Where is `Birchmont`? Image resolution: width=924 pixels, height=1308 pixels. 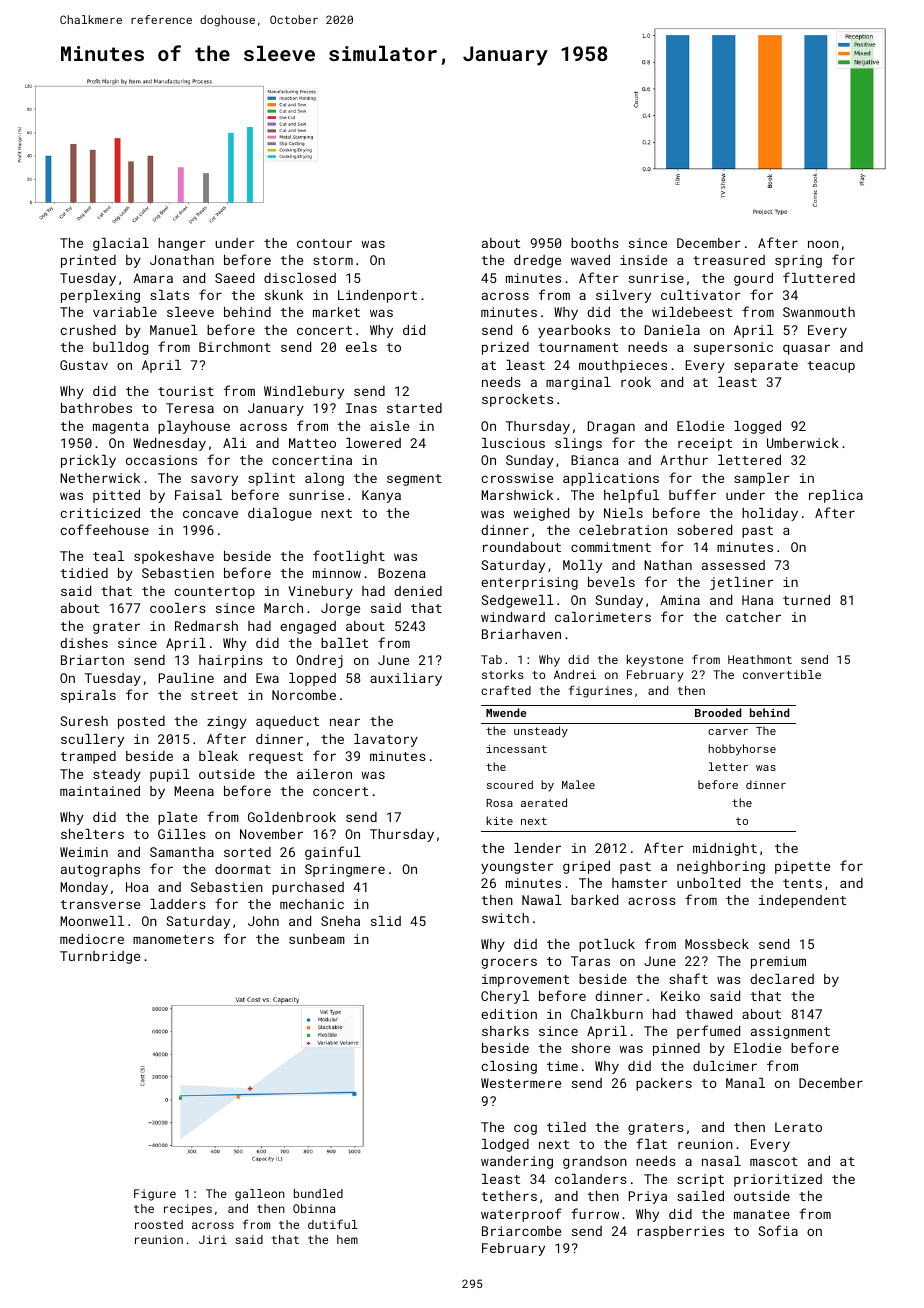
Birchmont is located at coordinates (235, 347).
